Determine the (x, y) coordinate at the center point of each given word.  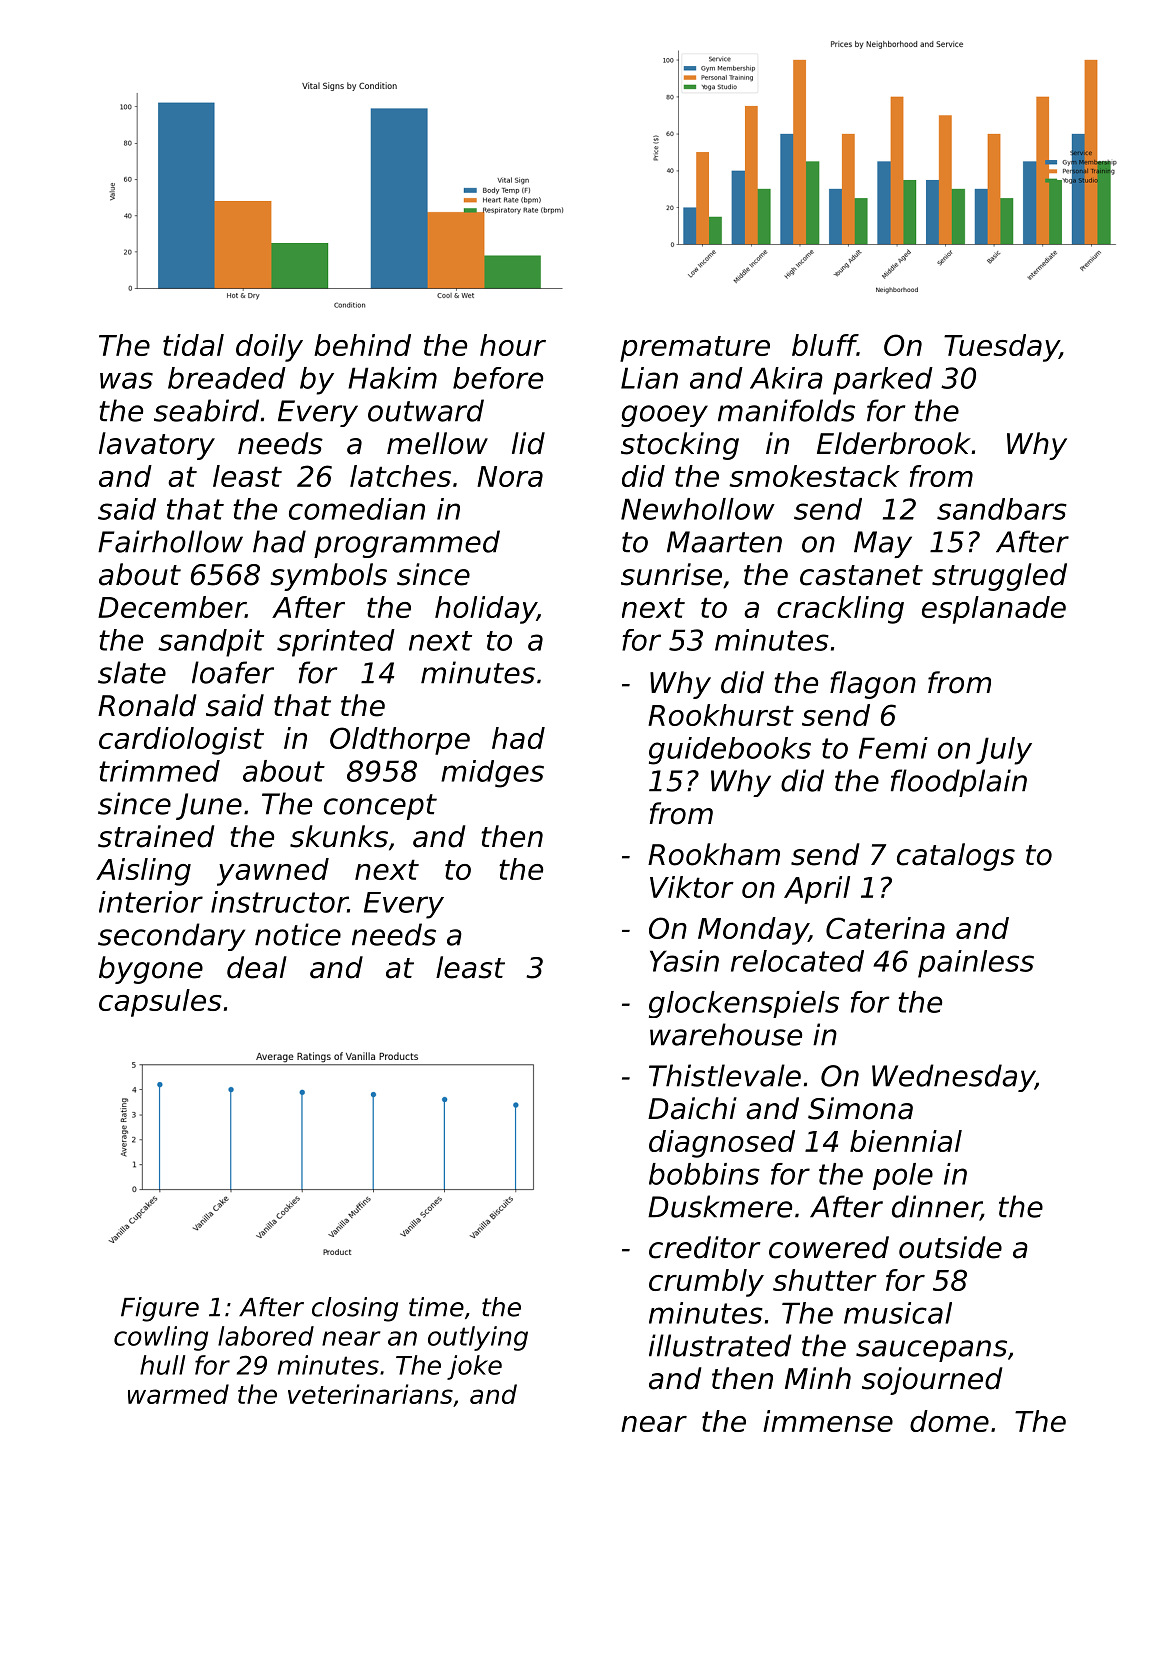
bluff (824, 345)
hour (513, 345)
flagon (873, 685)
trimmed (159, 771)
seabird (206, 410)
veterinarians (370, 1394)
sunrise (671, 574)
